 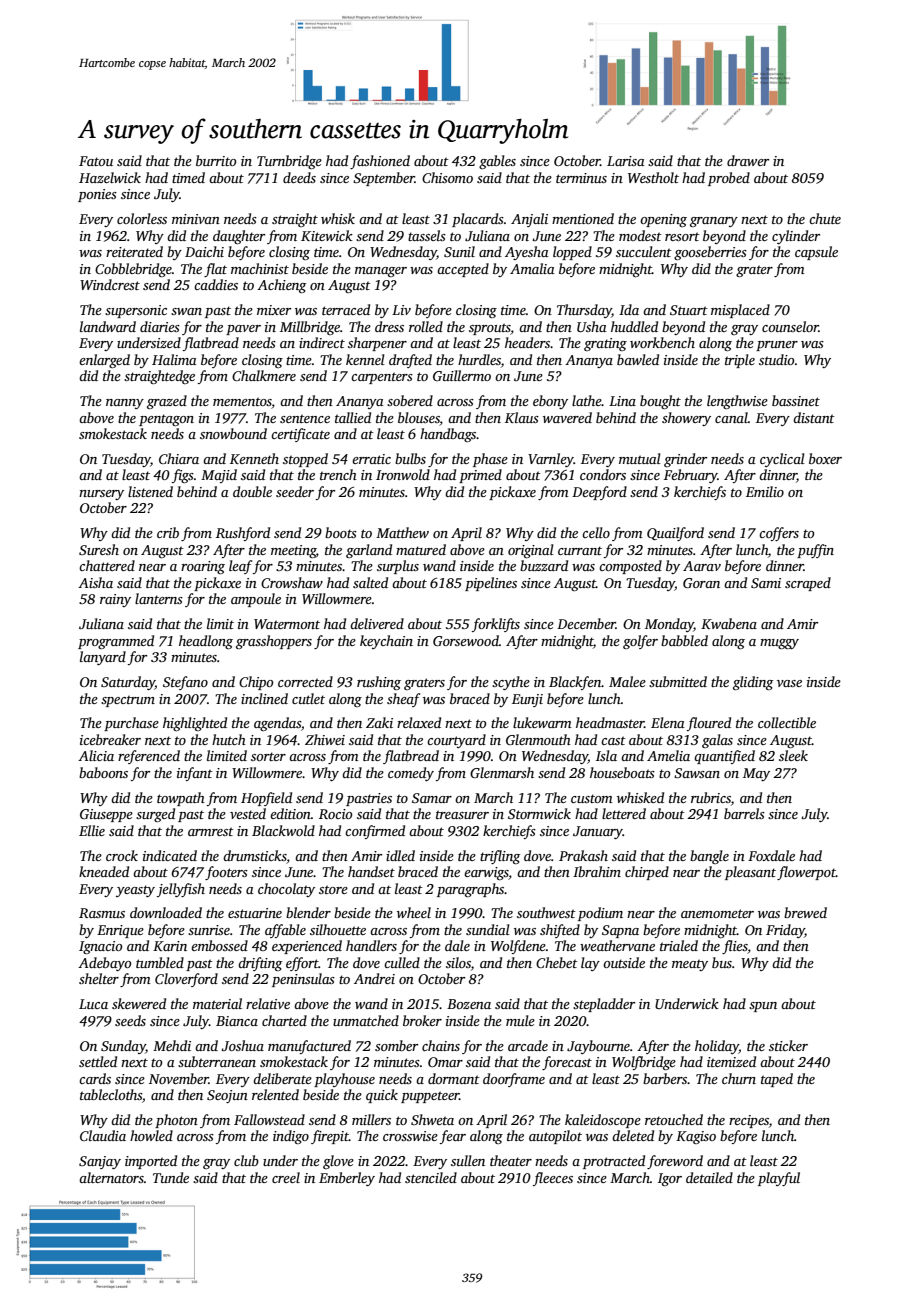 I want to click on highlighted, so click(x=195, y=724).
